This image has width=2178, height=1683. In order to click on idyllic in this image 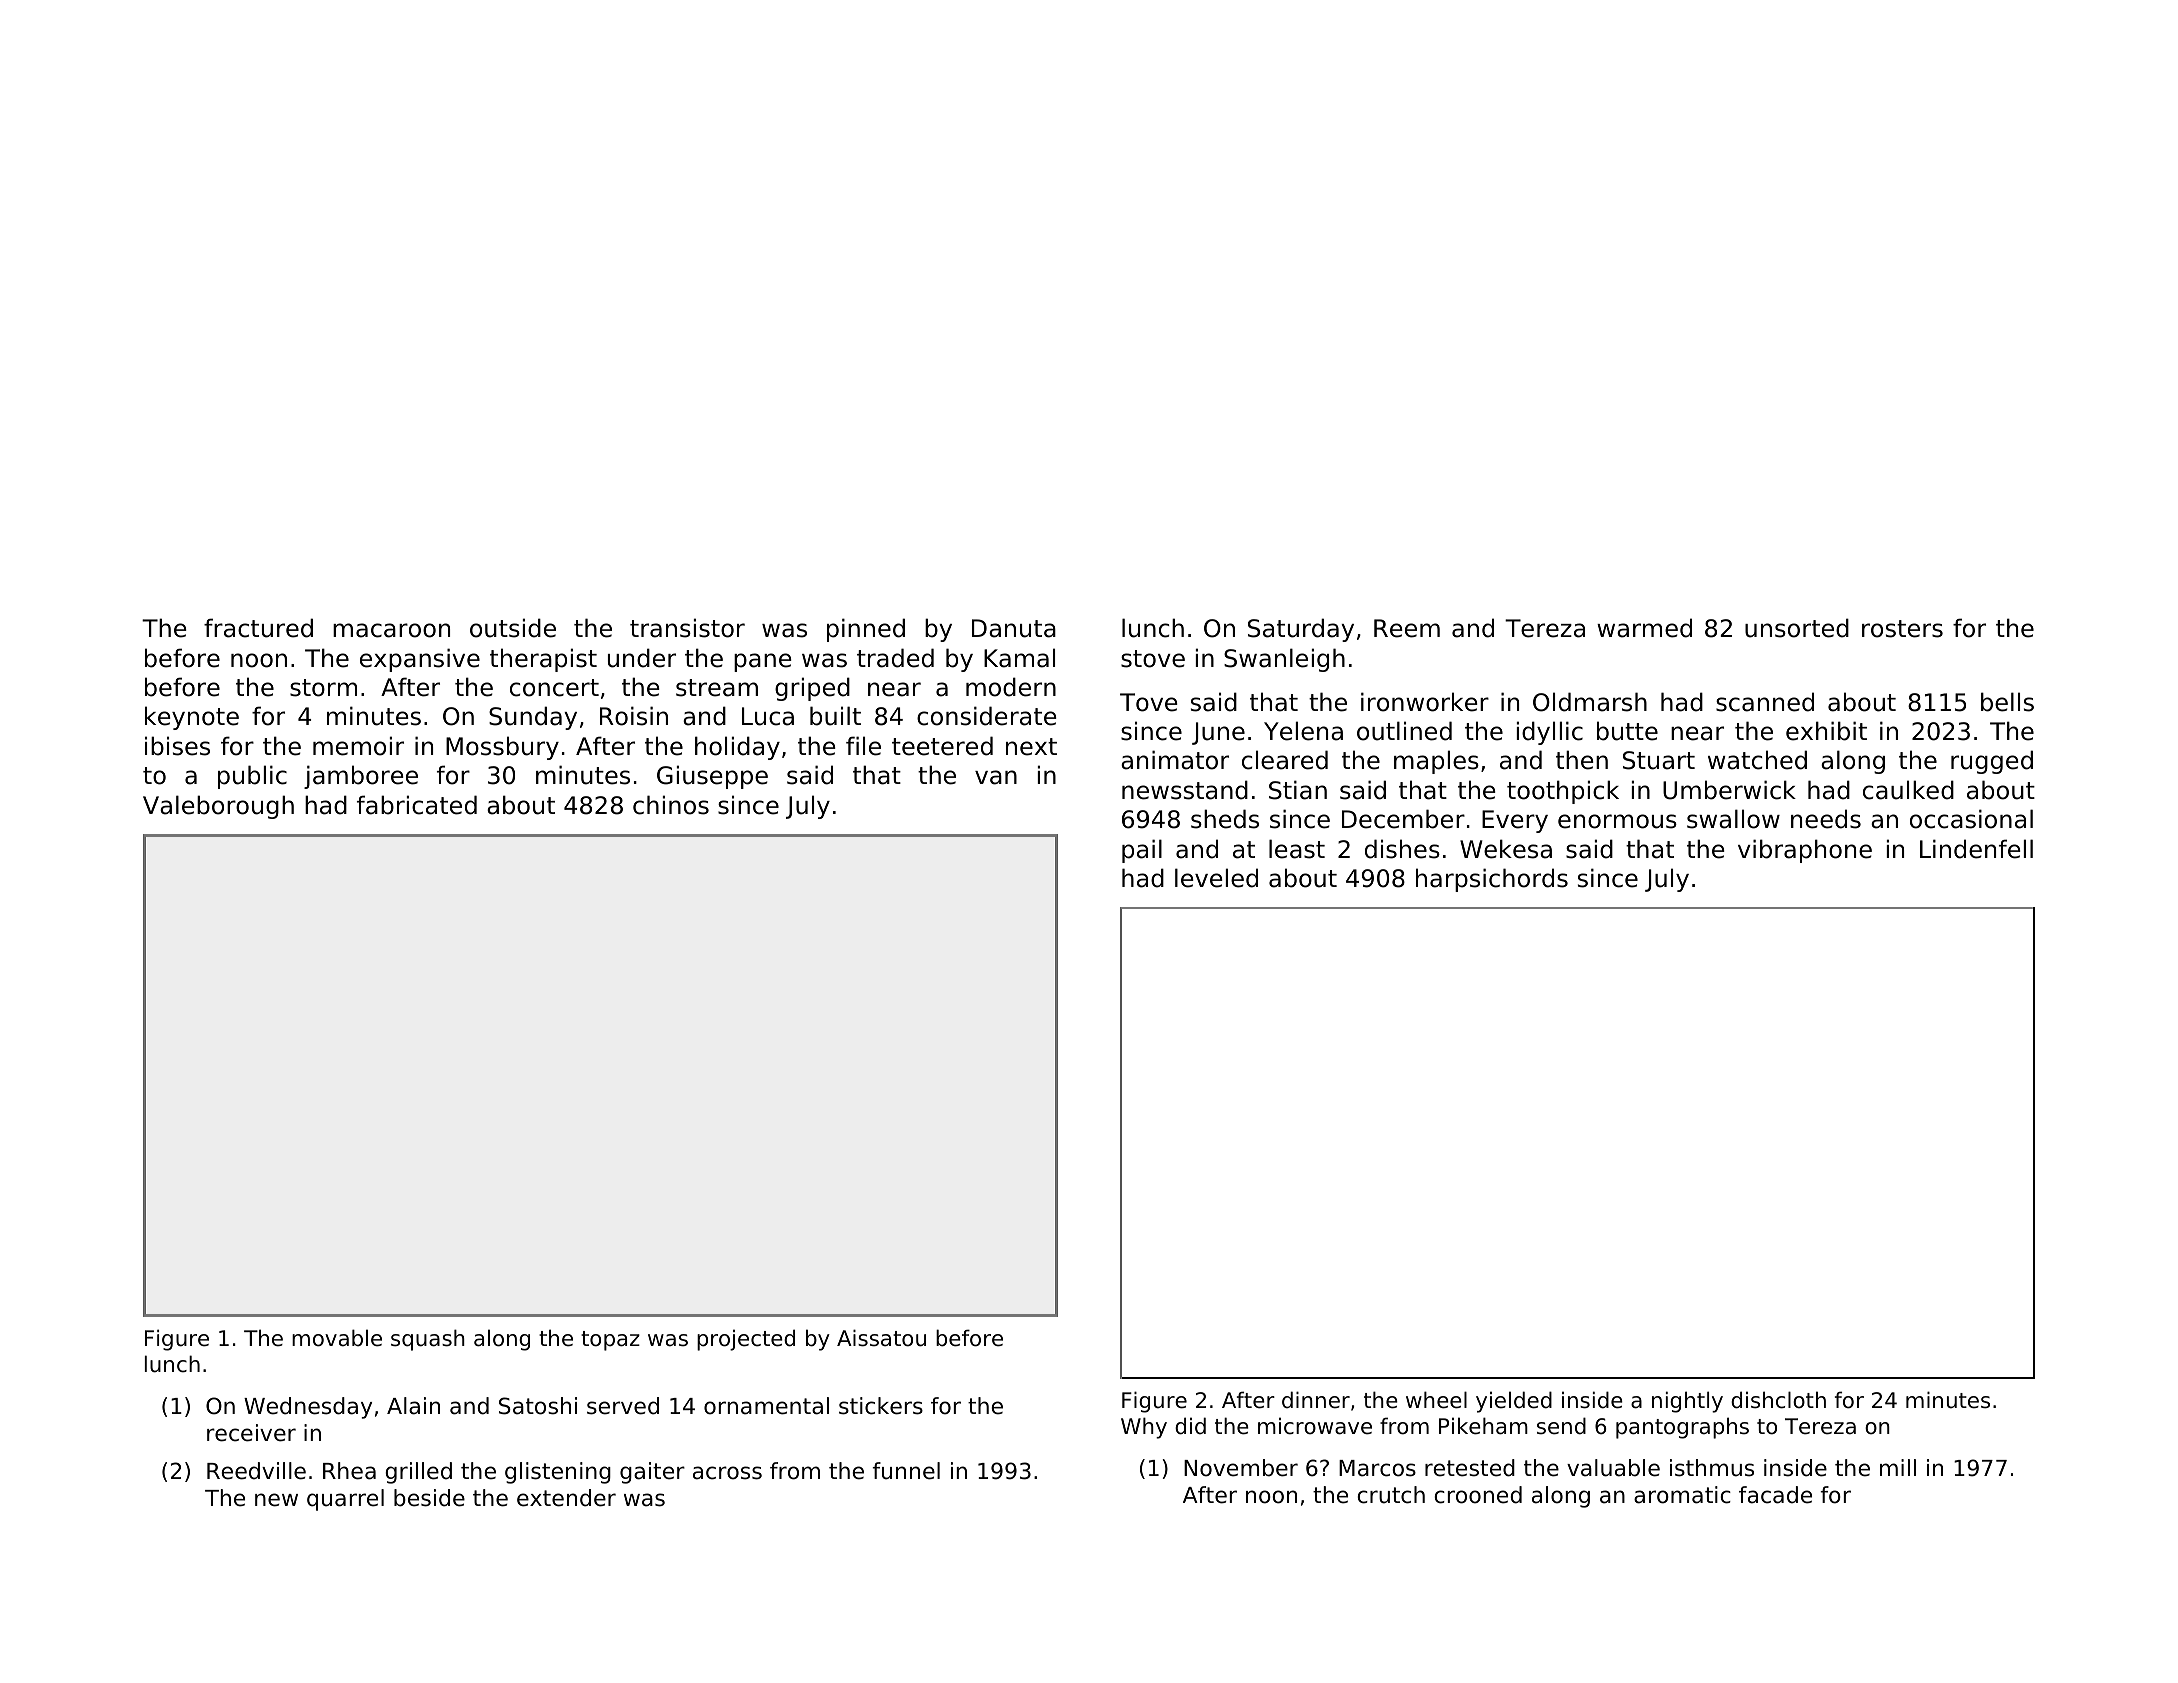, I will do `click(1550, 733)`.
